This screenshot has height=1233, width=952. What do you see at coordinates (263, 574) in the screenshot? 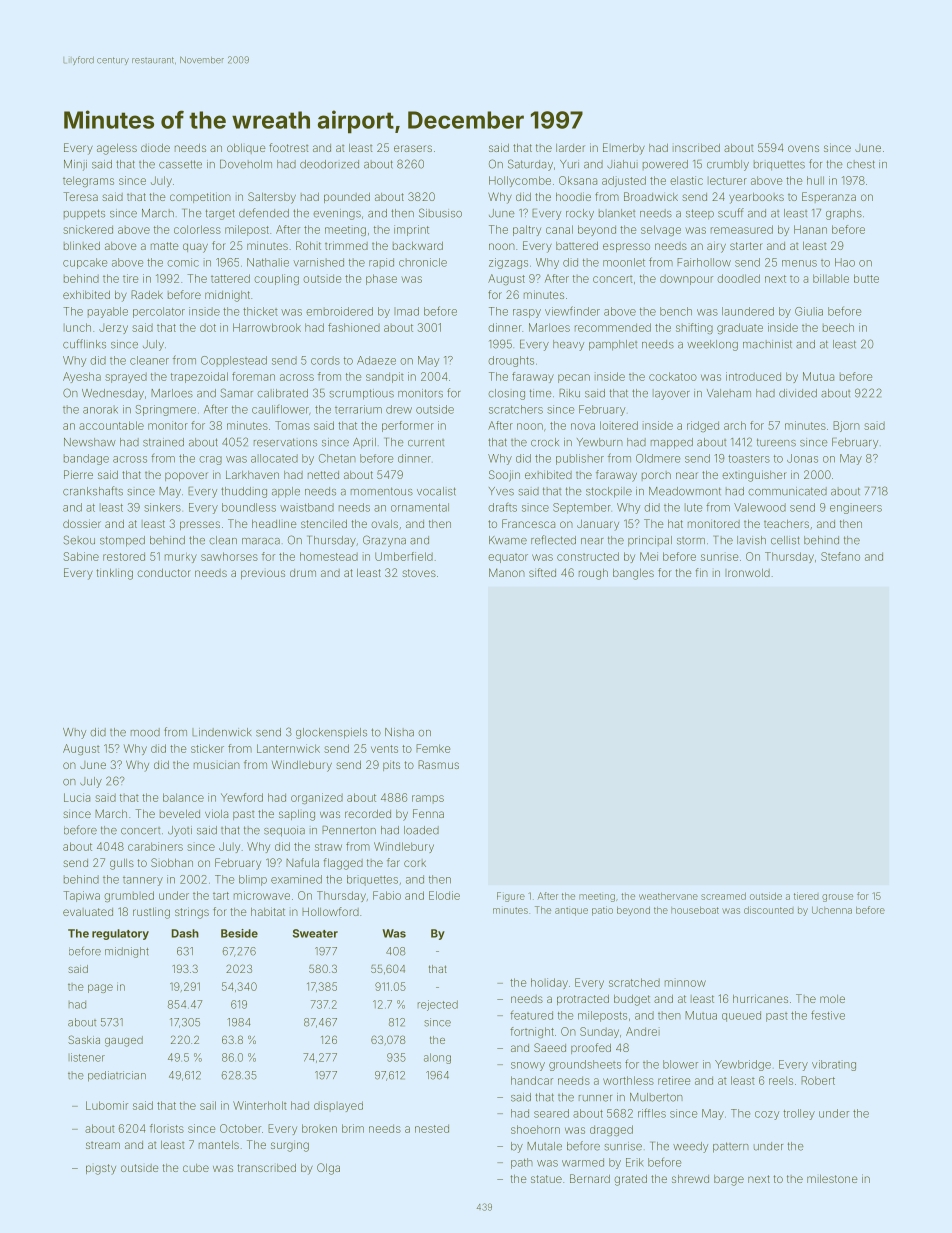
I see `previous` at bounding box center [263, 574].
